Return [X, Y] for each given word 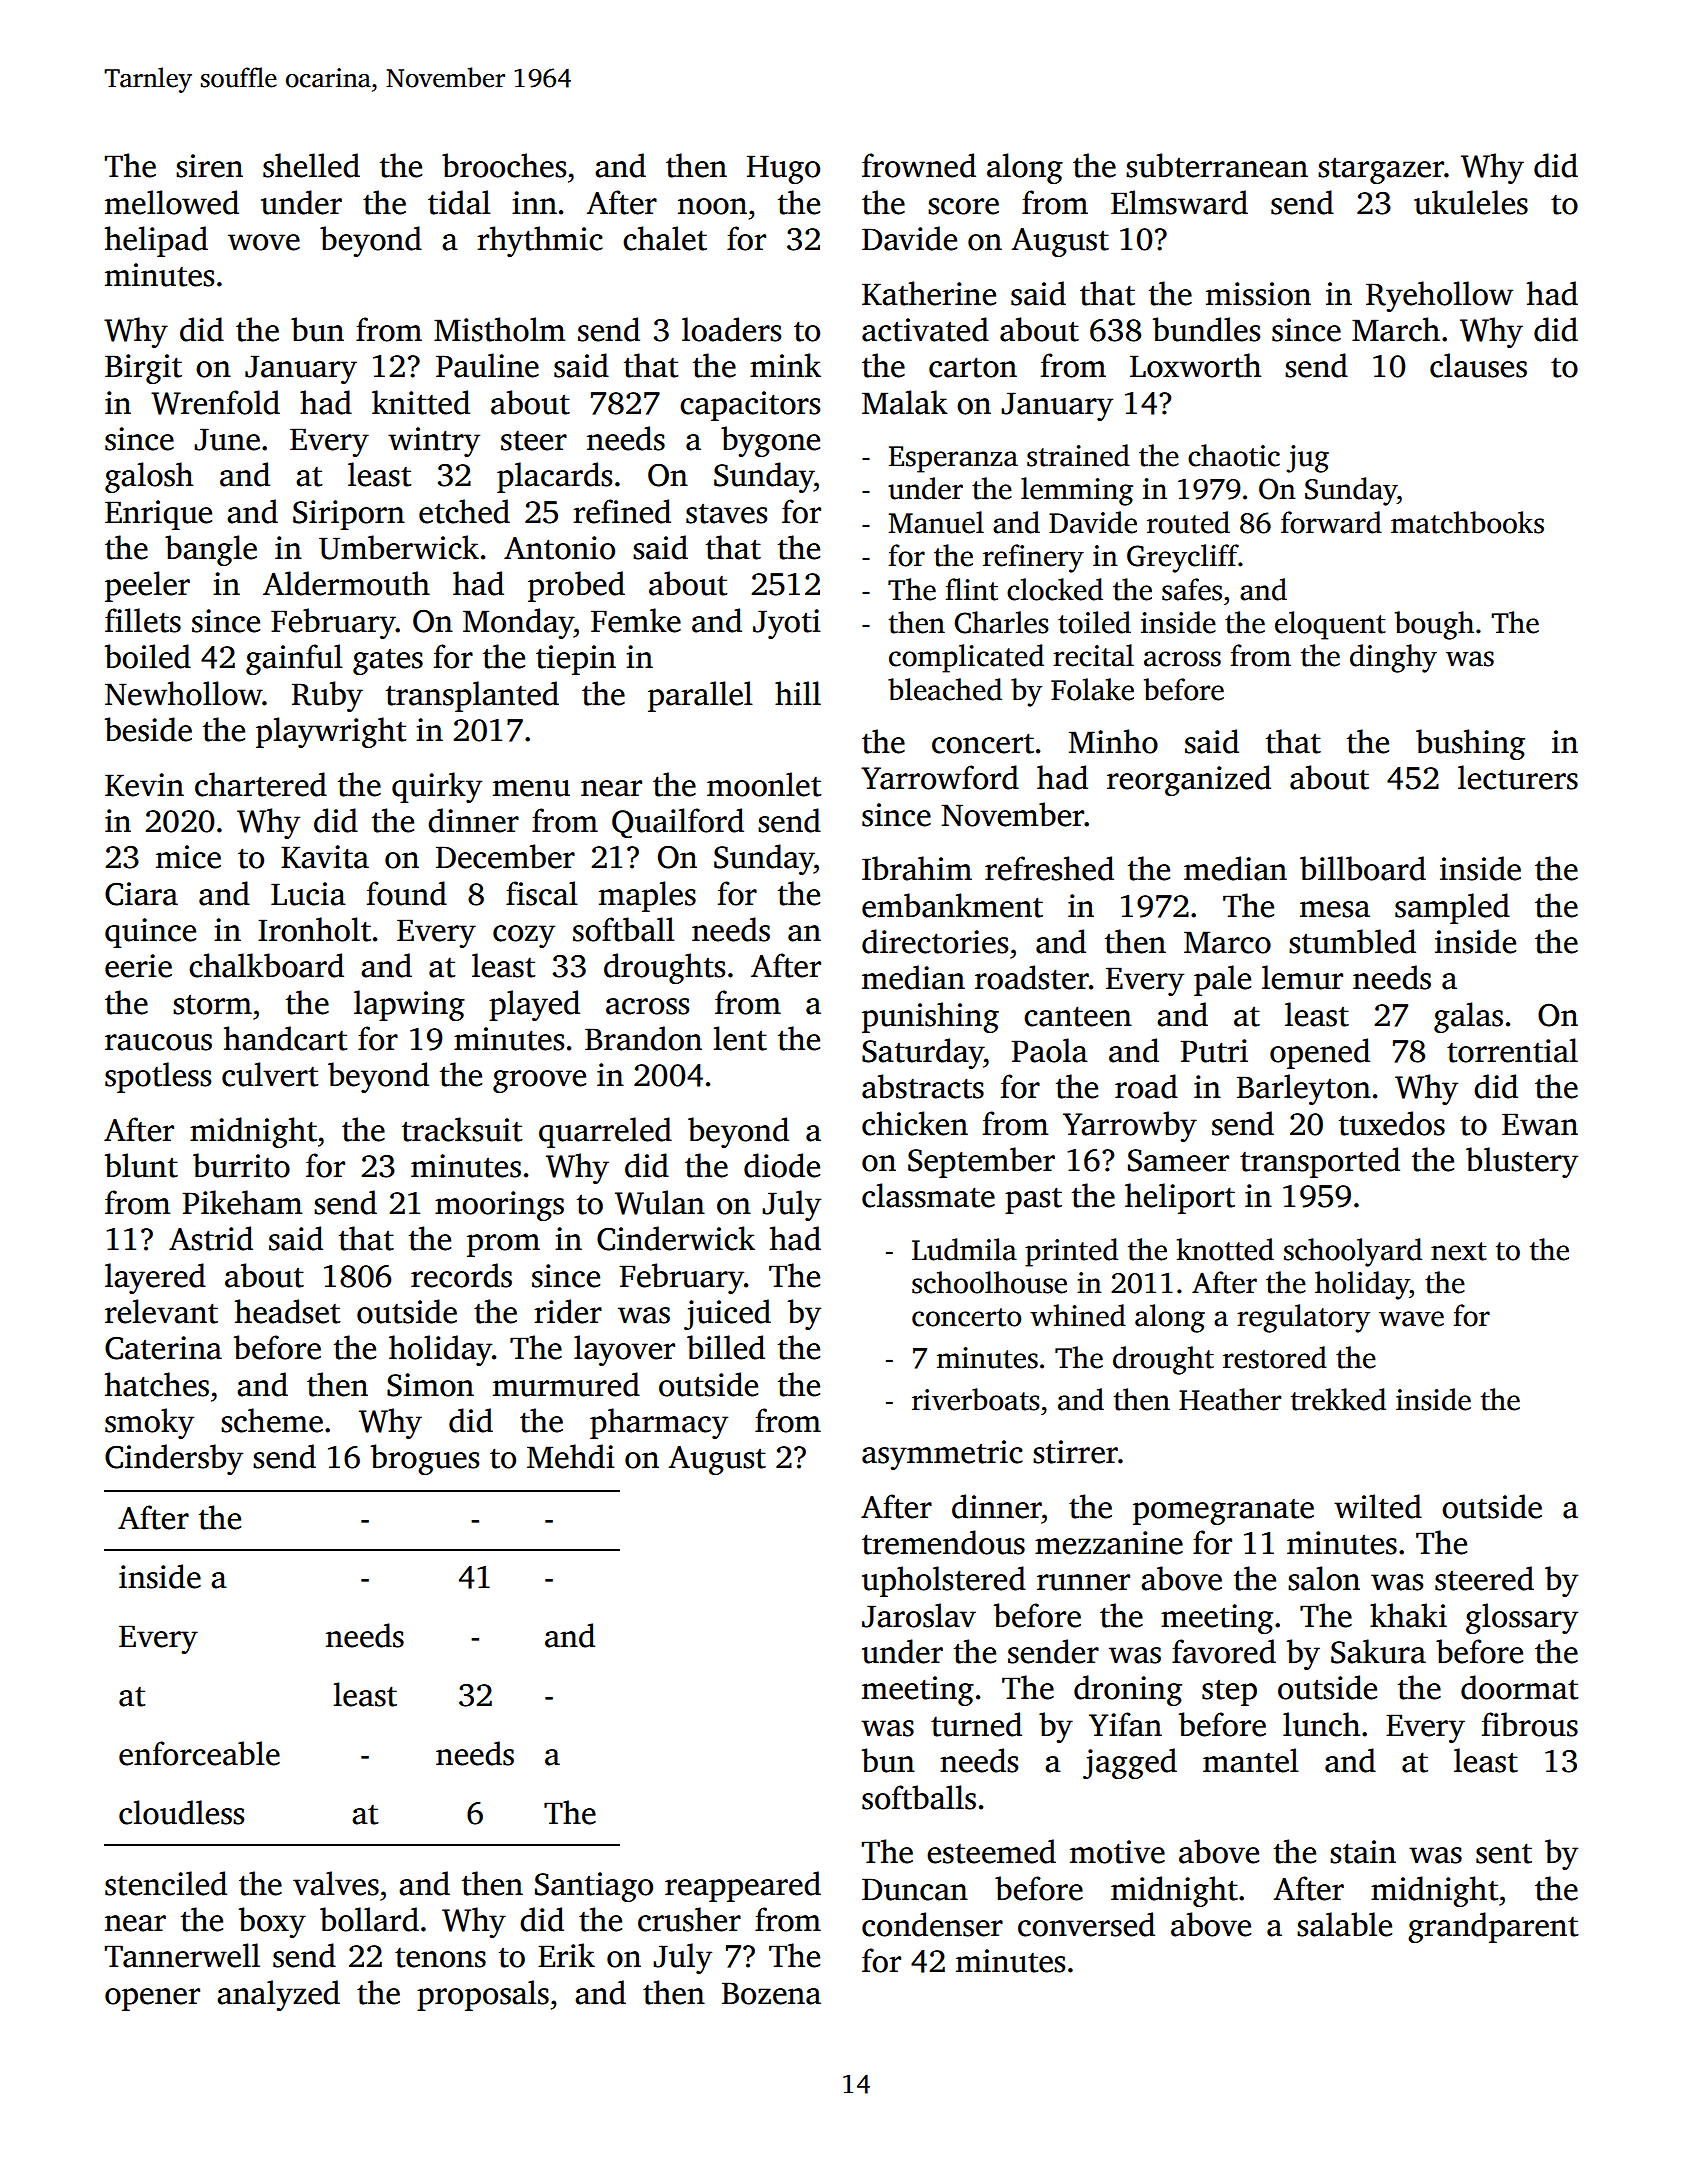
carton [973, 367]
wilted [1378, 1506]
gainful [294, 659]
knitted [421, 402]
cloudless [181, 1812]
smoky [149, 1423]
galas [1468, 1017]
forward [1331, 522]
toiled [1094, 622]
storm [212, 1005]
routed [1188, 522]
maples [647, 896]
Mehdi [571, 1456]
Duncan [915, 1889]
